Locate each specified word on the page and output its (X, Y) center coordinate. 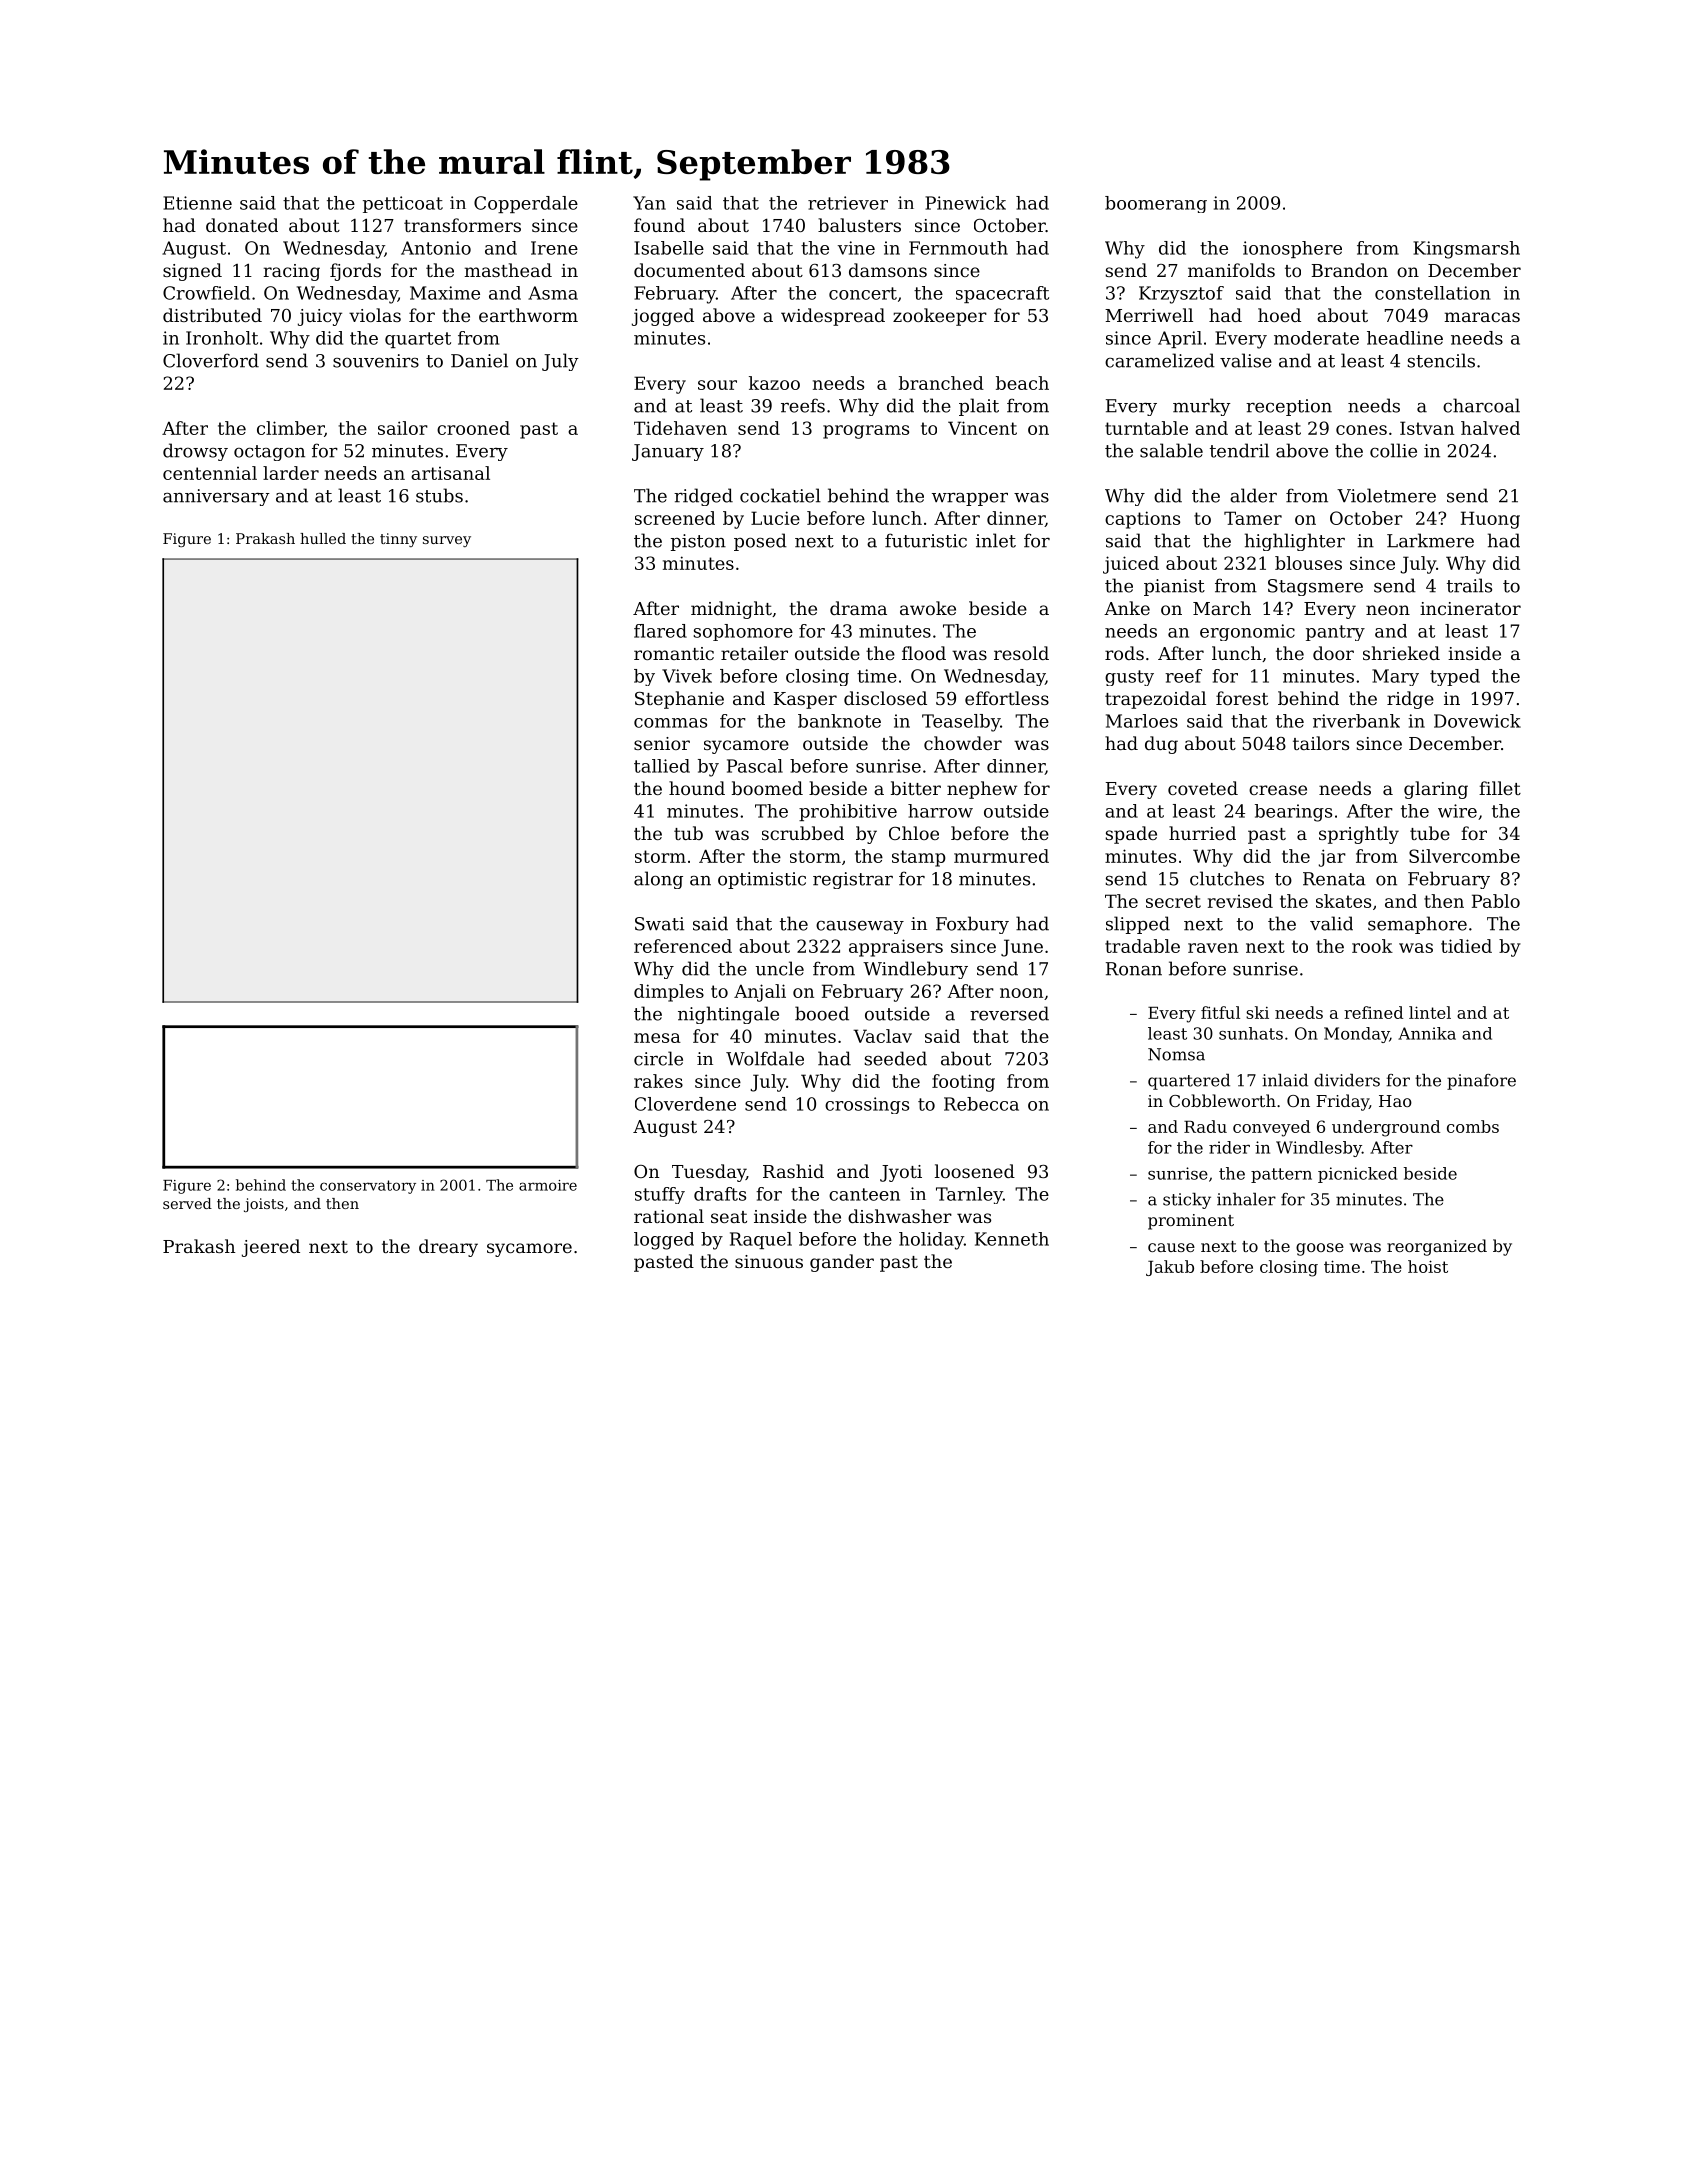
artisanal (450, 473)
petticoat (403, 204)
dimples (669, 993)
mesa (657, 1038)
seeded (895, 1058)
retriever (848, 203)
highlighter (1295, 542)
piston (698, 542)
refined (1373, 1012)
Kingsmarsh (1466, 250)
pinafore (1481, 1082)
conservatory (368, 1187)
